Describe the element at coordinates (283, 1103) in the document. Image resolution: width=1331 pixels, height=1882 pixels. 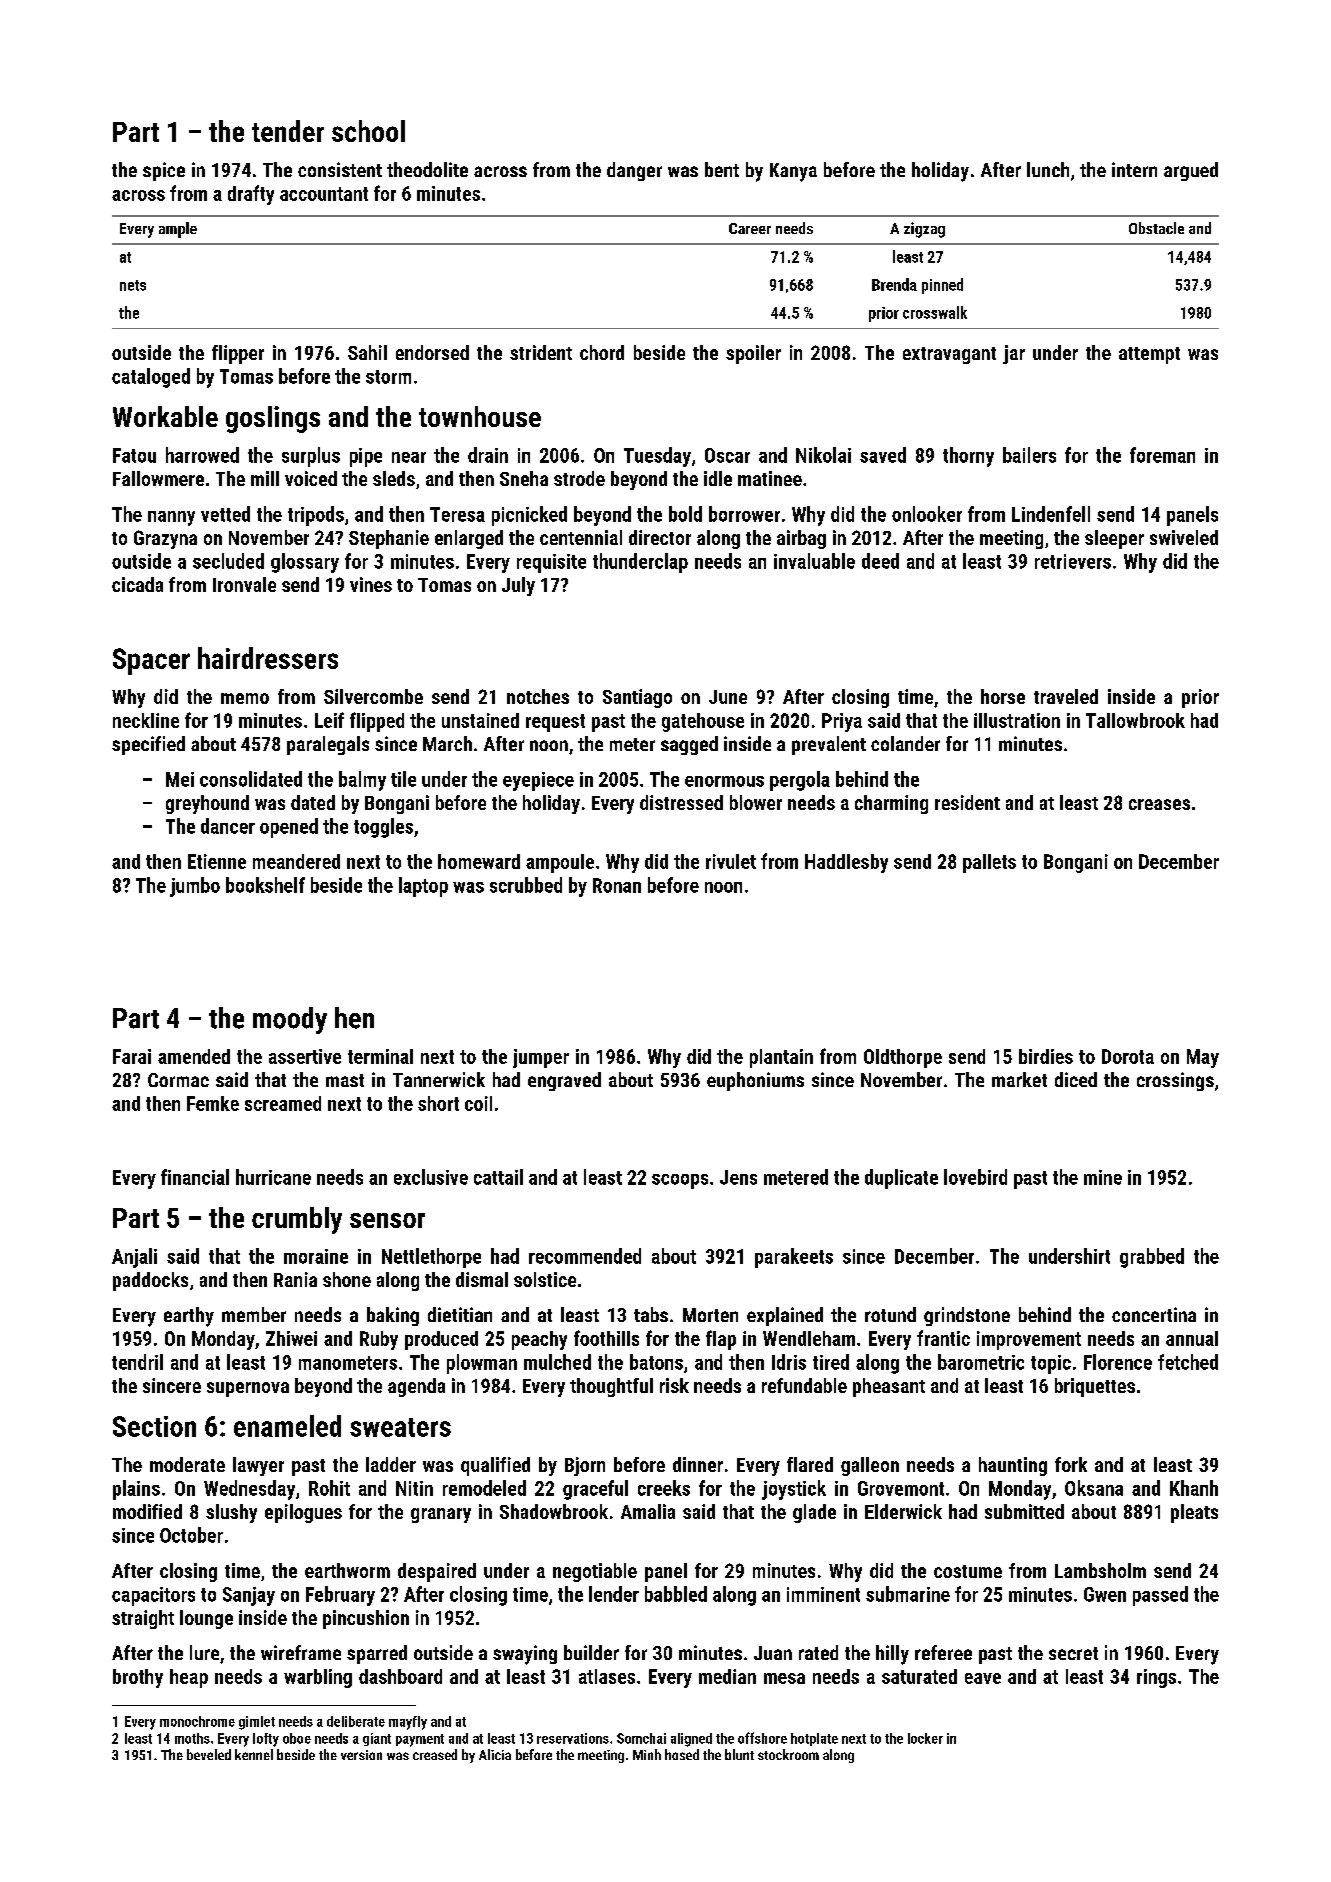
I see `screamed` at that location.
